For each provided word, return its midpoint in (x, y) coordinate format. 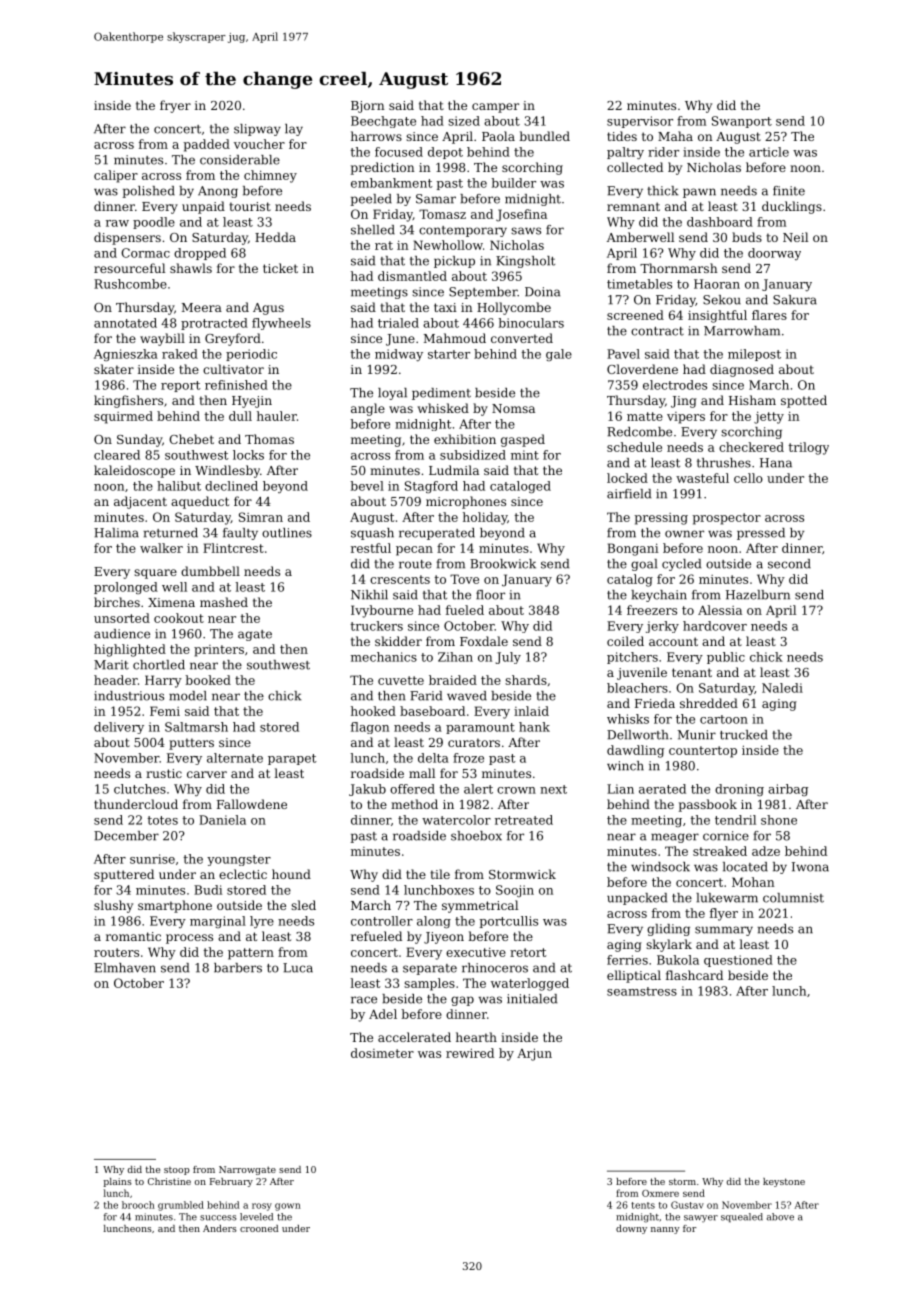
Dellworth (638, 735)
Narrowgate (247, 1170)
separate (430, 969)
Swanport (742, 122)
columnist (793, 898)
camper (495, 108)
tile (440, 874)
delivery (119, 728)
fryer (175, 106)
